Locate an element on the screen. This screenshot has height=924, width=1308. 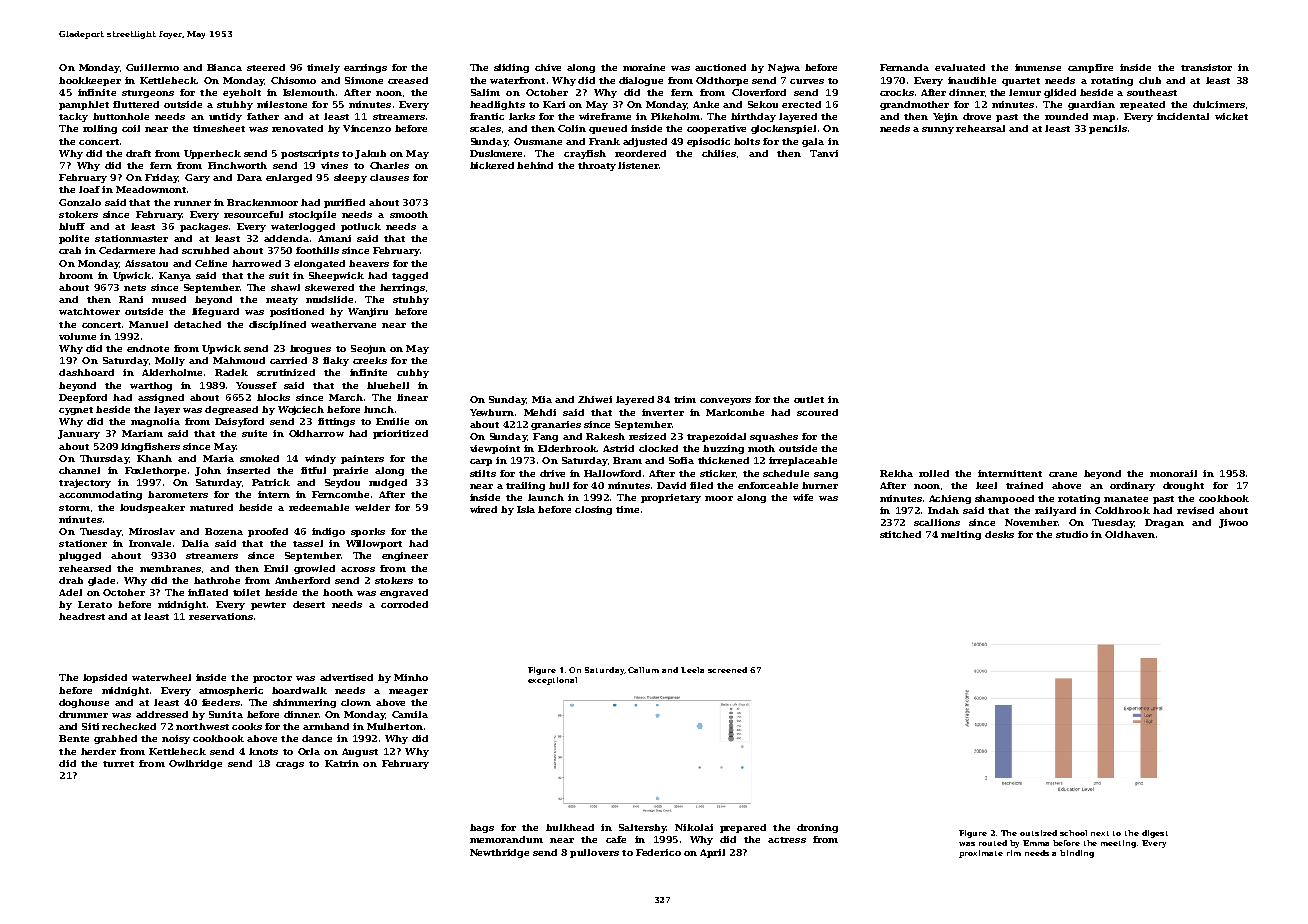
Newtbridge is located at coordinates (499, 853).
